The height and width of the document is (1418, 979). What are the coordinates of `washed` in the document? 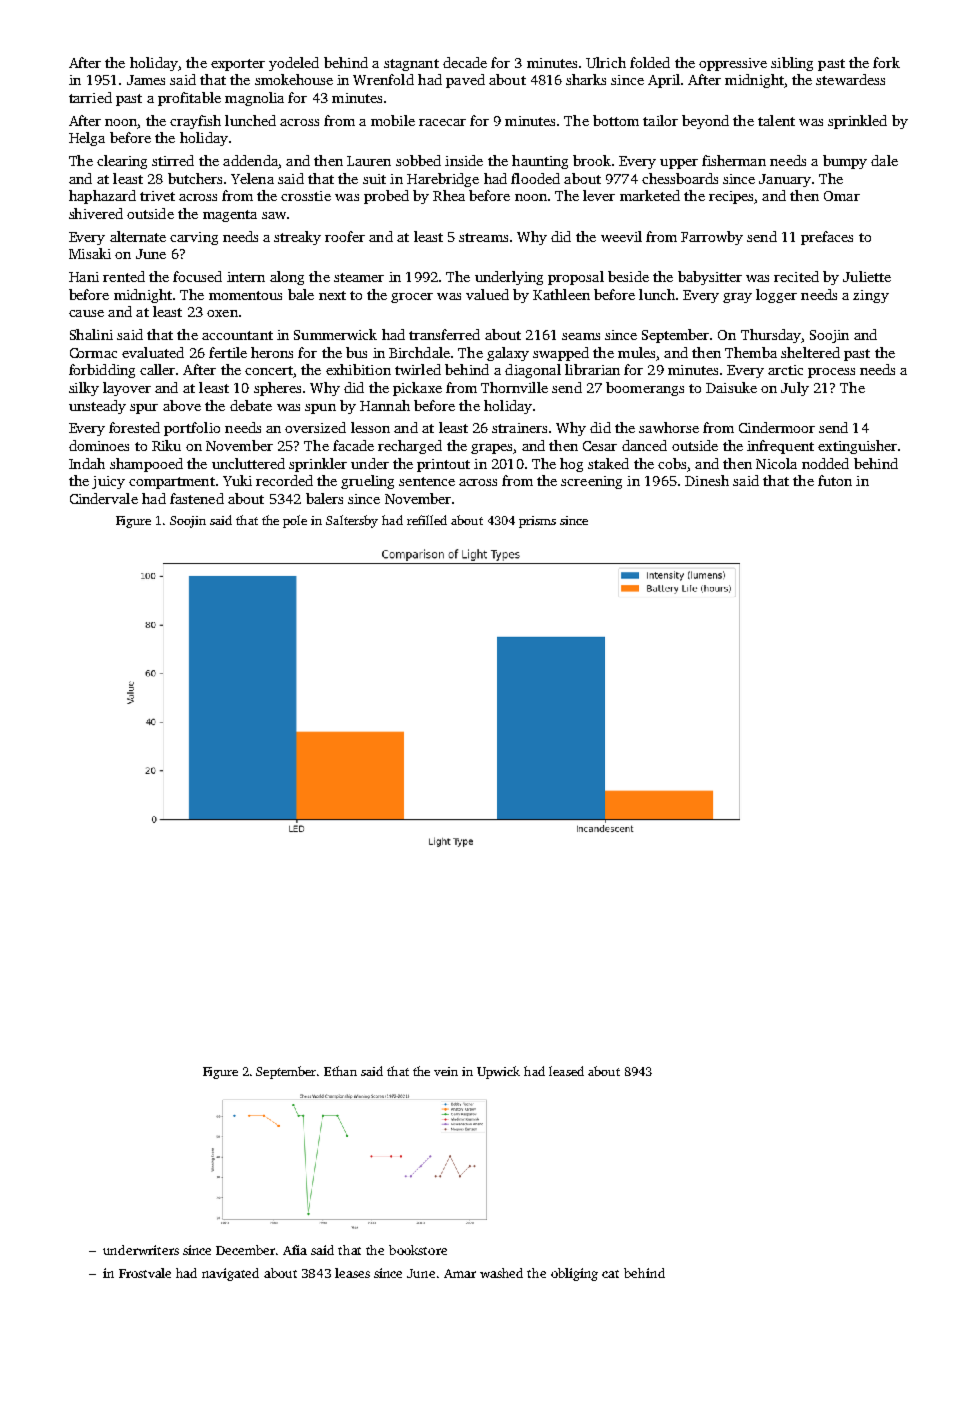 It's located at (501, 1273).
